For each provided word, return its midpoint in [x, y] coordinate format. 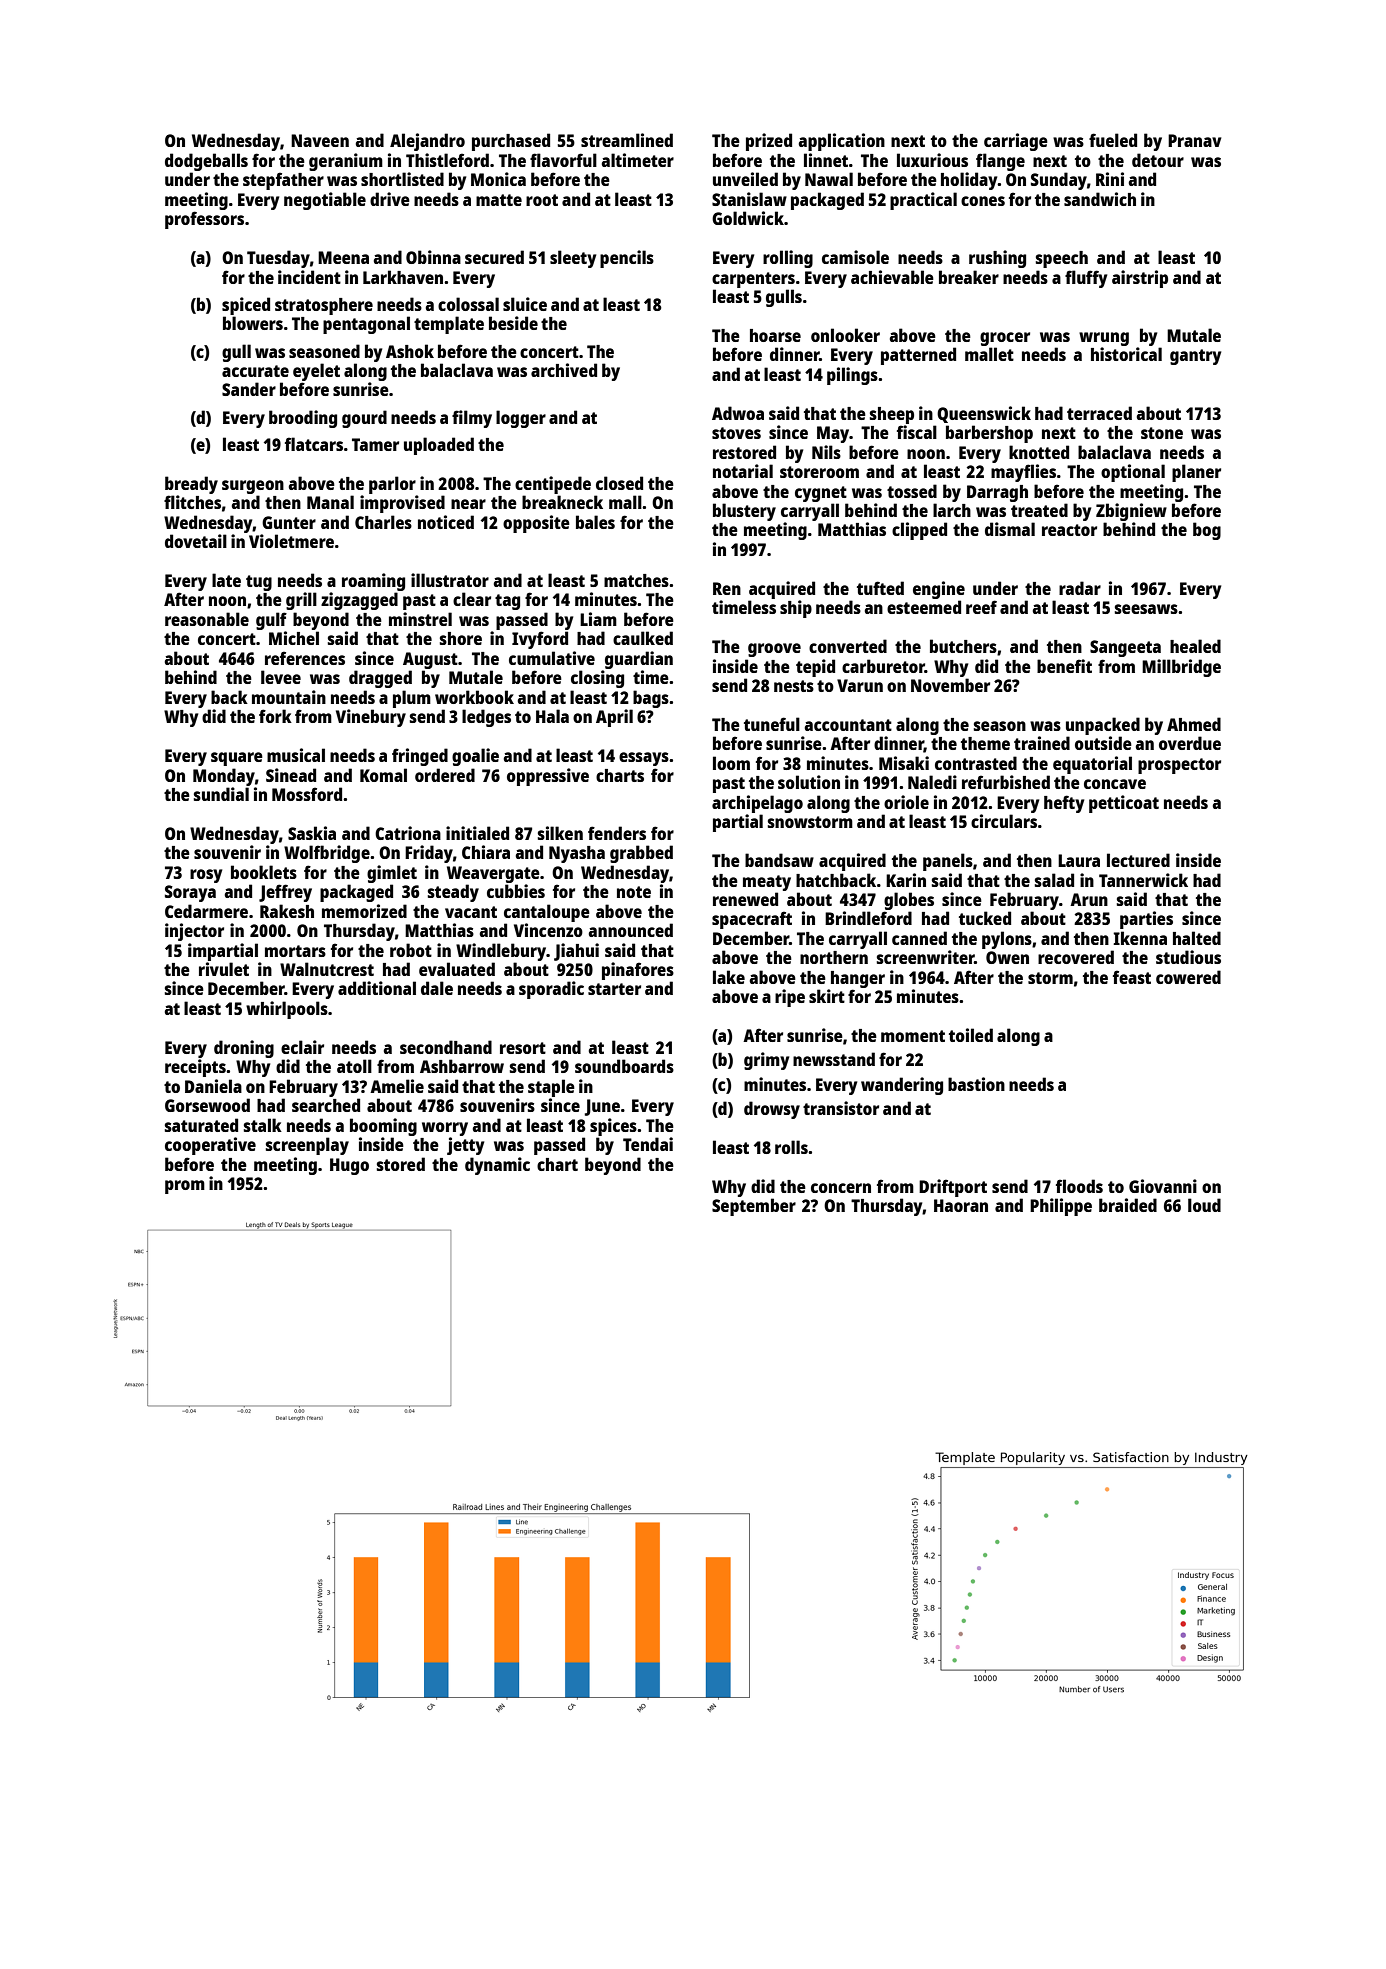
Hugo [349, 1166]
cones [983, 201]
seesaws [1146, 609]
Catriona [408, 833]
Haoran [961, 1205]
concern [841, 1188]
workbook [474, 697]
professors [204, 220]
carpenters [753, 280]
